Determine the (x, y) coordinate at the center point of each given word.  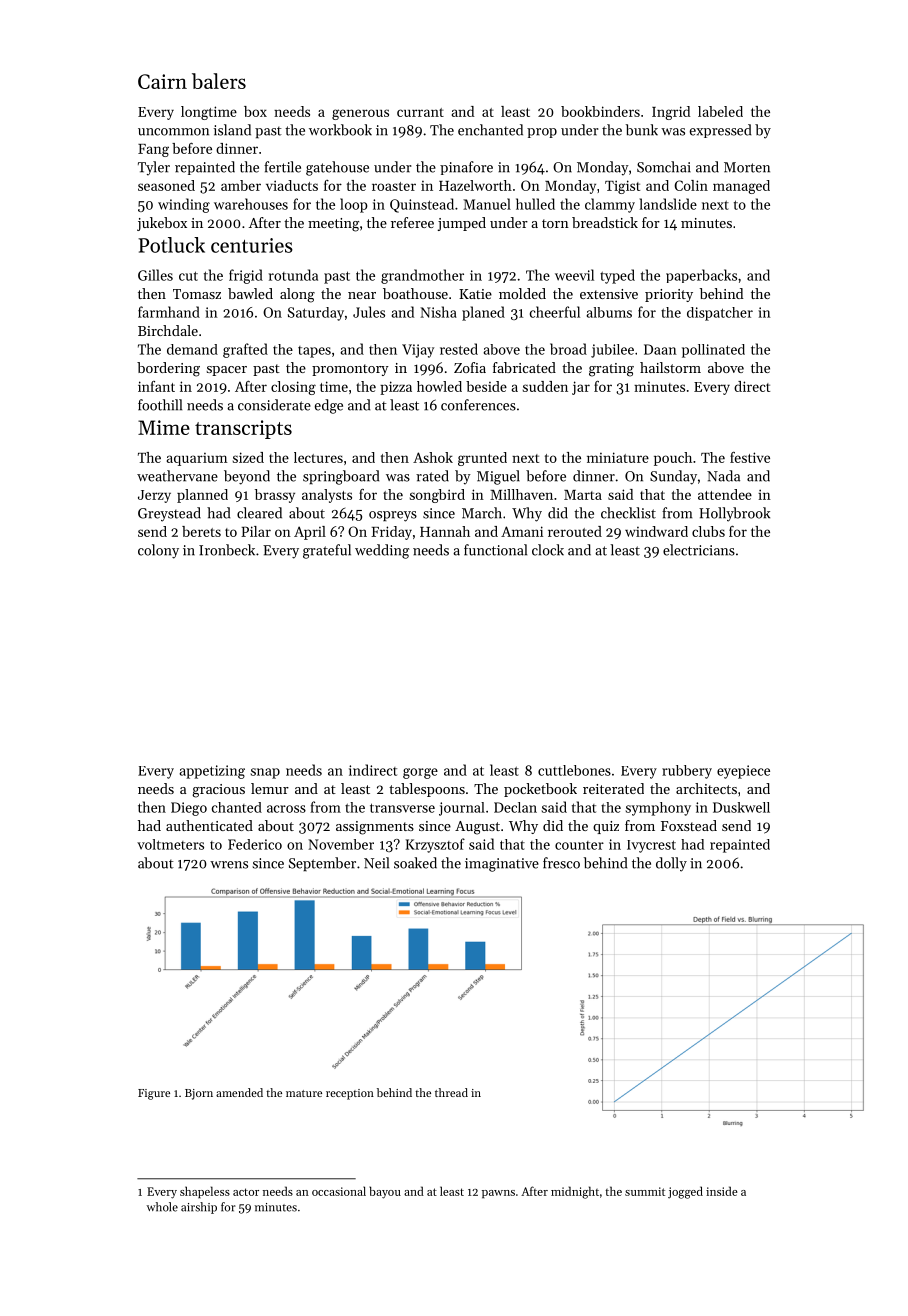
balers (219, 81)
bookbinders (600, 111)
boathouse (415, 293)
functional (495, 550)
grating (611, 370)
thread (451, 1092)
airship (199, 1208)
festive (750, 457)
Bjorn (199, 1094)
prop (542, 133)
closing (293, 388)
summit (645, 1191)
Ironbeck (227, 550)
